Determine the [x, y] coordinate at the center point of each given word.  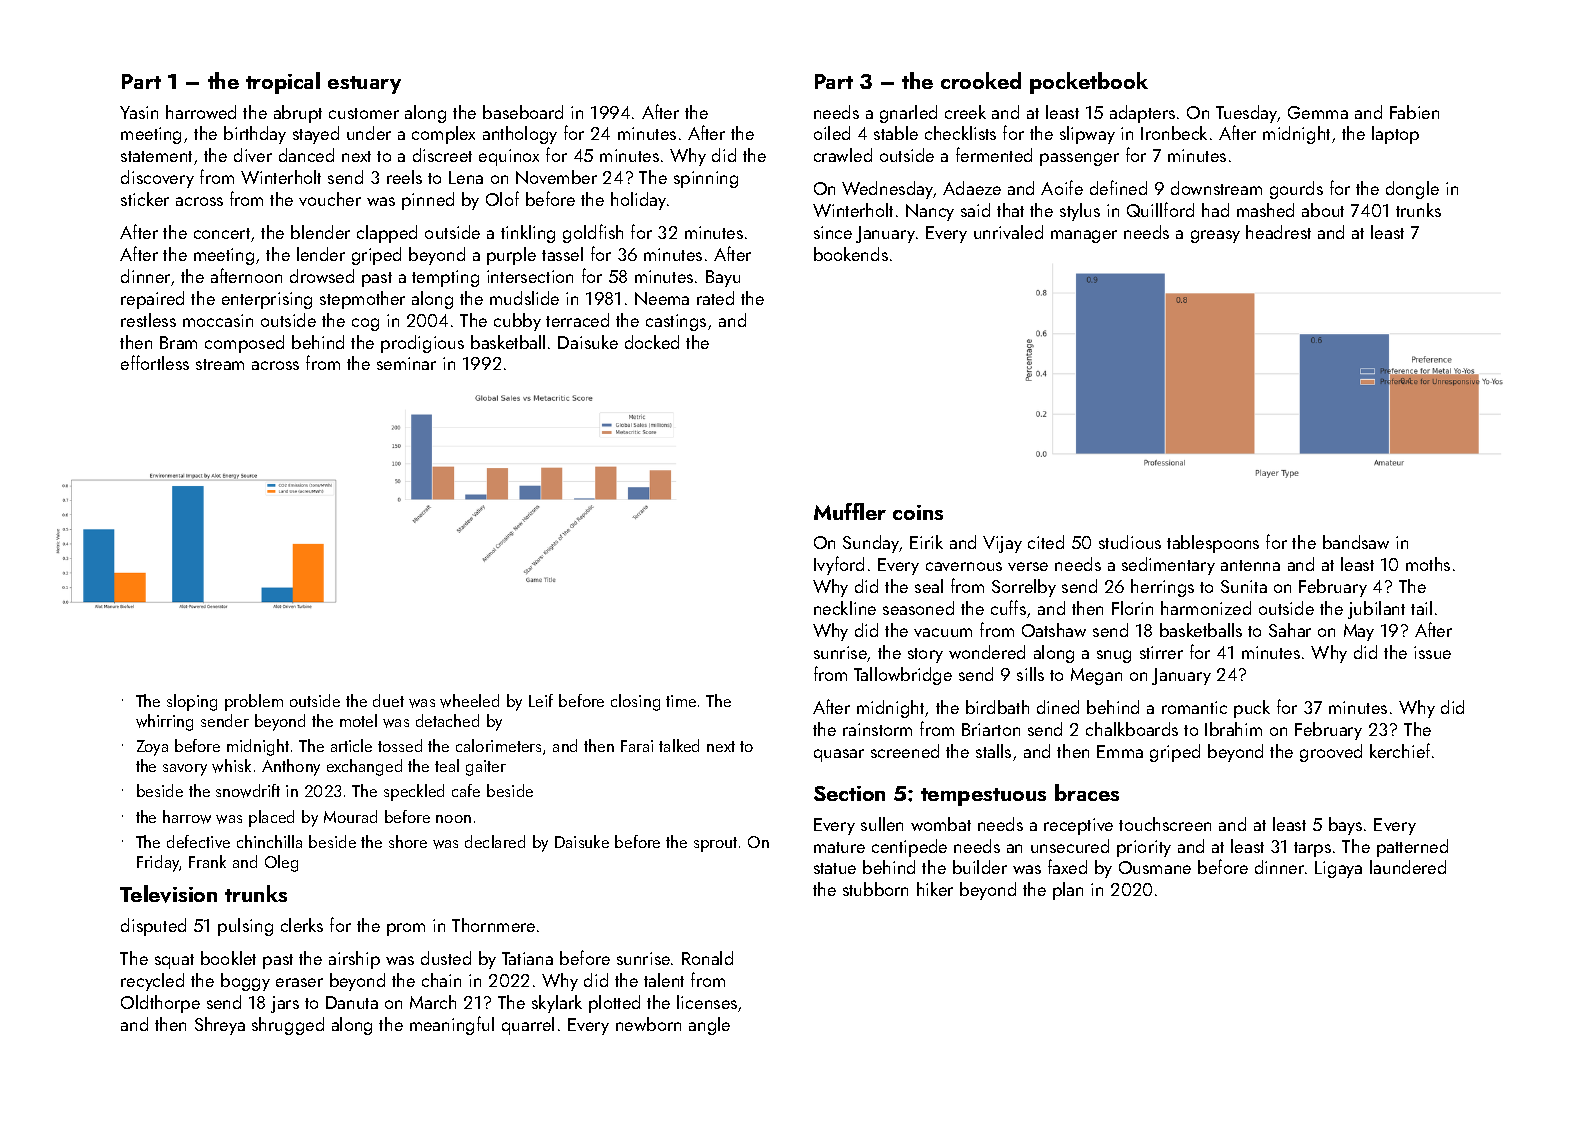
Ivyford [839, 565]
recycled [152, 982]
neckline [845, 608]
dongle [1412, 190]
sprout [715, 844]
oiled [832, 133]
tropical [283, 83]
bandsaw [1356, 542]
